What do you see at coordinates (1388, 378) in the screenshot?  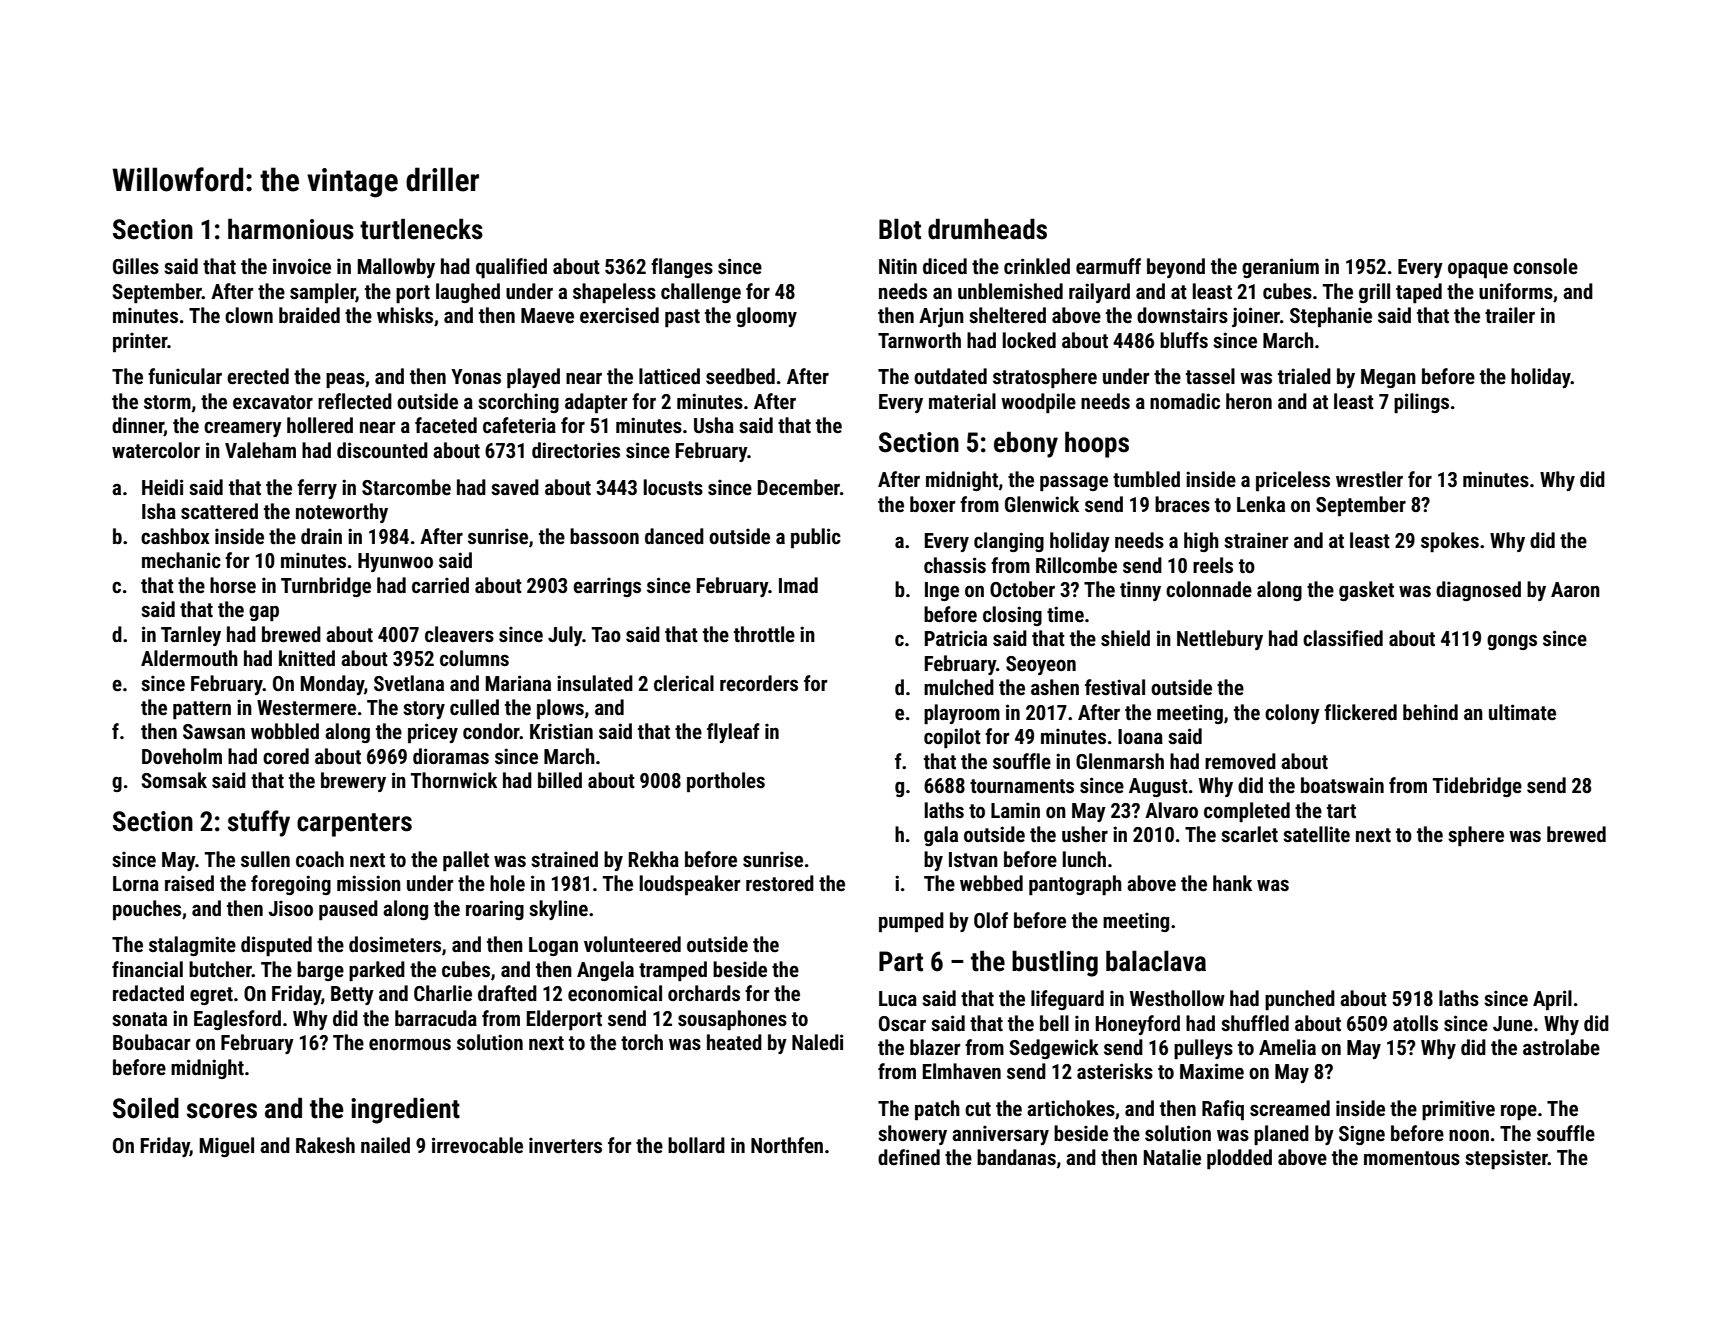 I see `Megan` at bounding box center [1388, 378].
